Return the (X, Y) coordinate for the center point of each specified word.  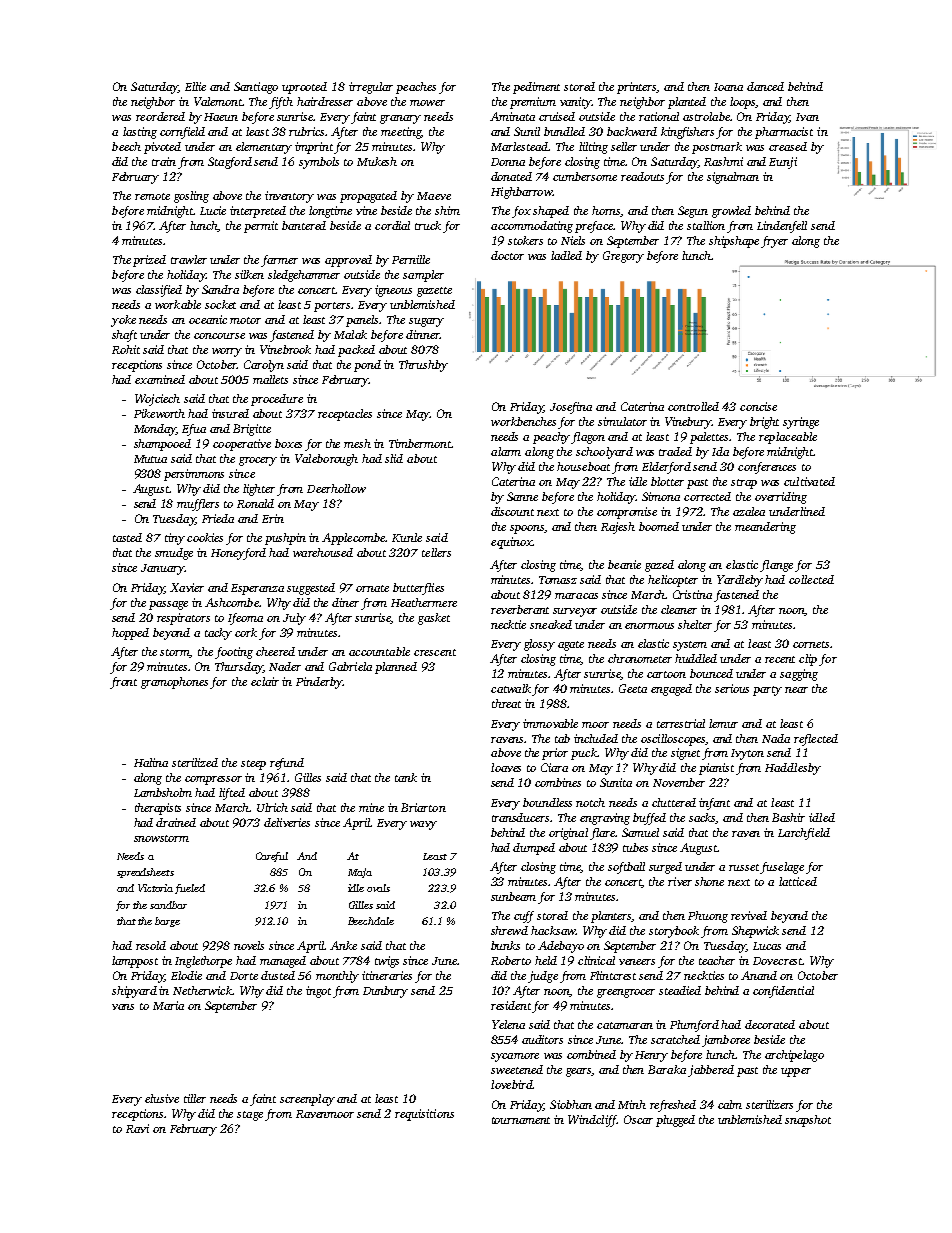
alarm (506, 451)
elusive (162, 1098)
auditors (542, 1039)
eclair (265, 681)
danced (765, 86)
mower (427, 103)
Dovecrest (778, 961)
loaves (506, 767)
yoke (123, 321)
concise (758, 406)
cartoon (666, 674)
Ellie (195, 86)
